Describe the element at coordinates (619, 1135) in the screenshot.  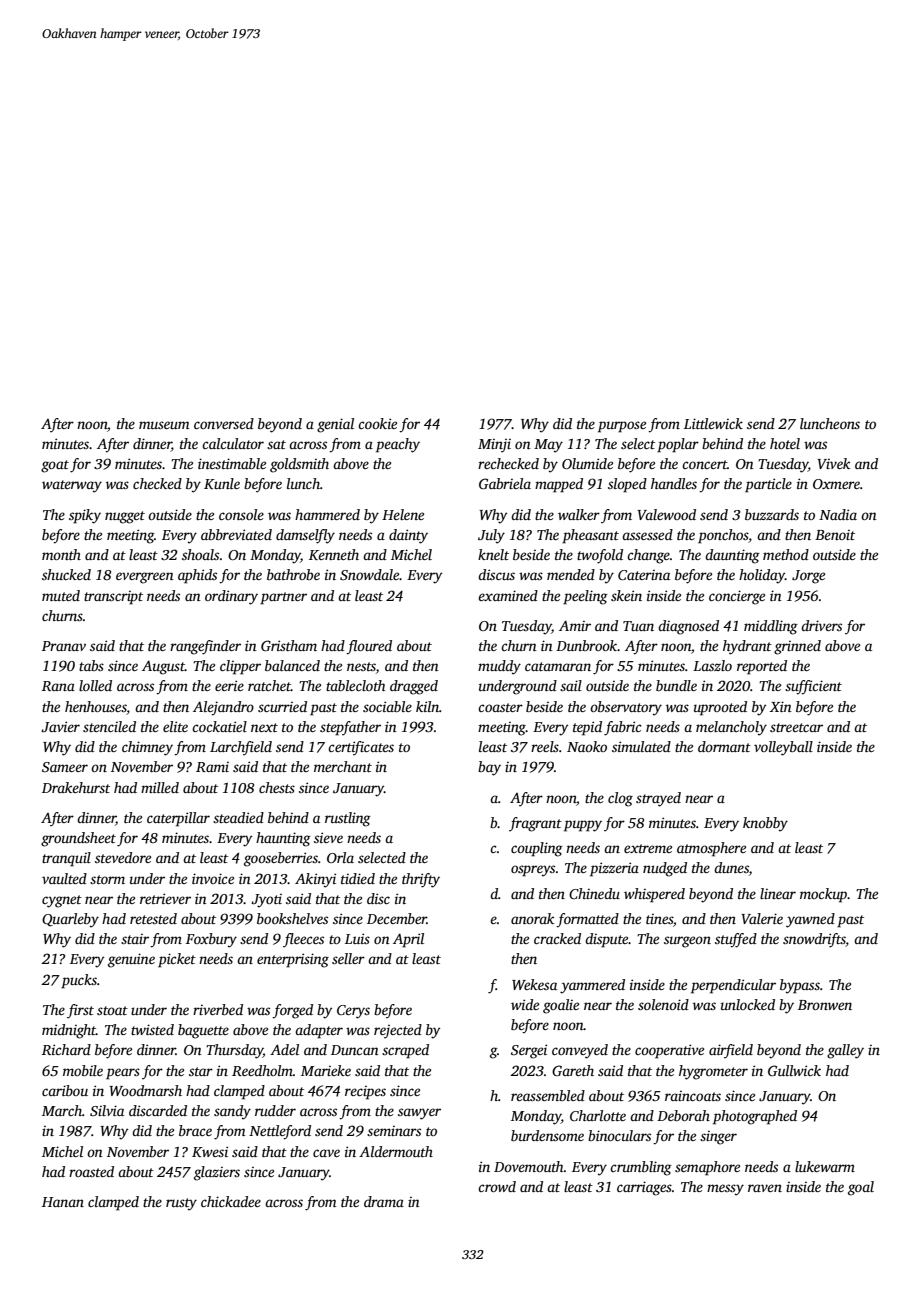
I see `binoculars` at that location.
